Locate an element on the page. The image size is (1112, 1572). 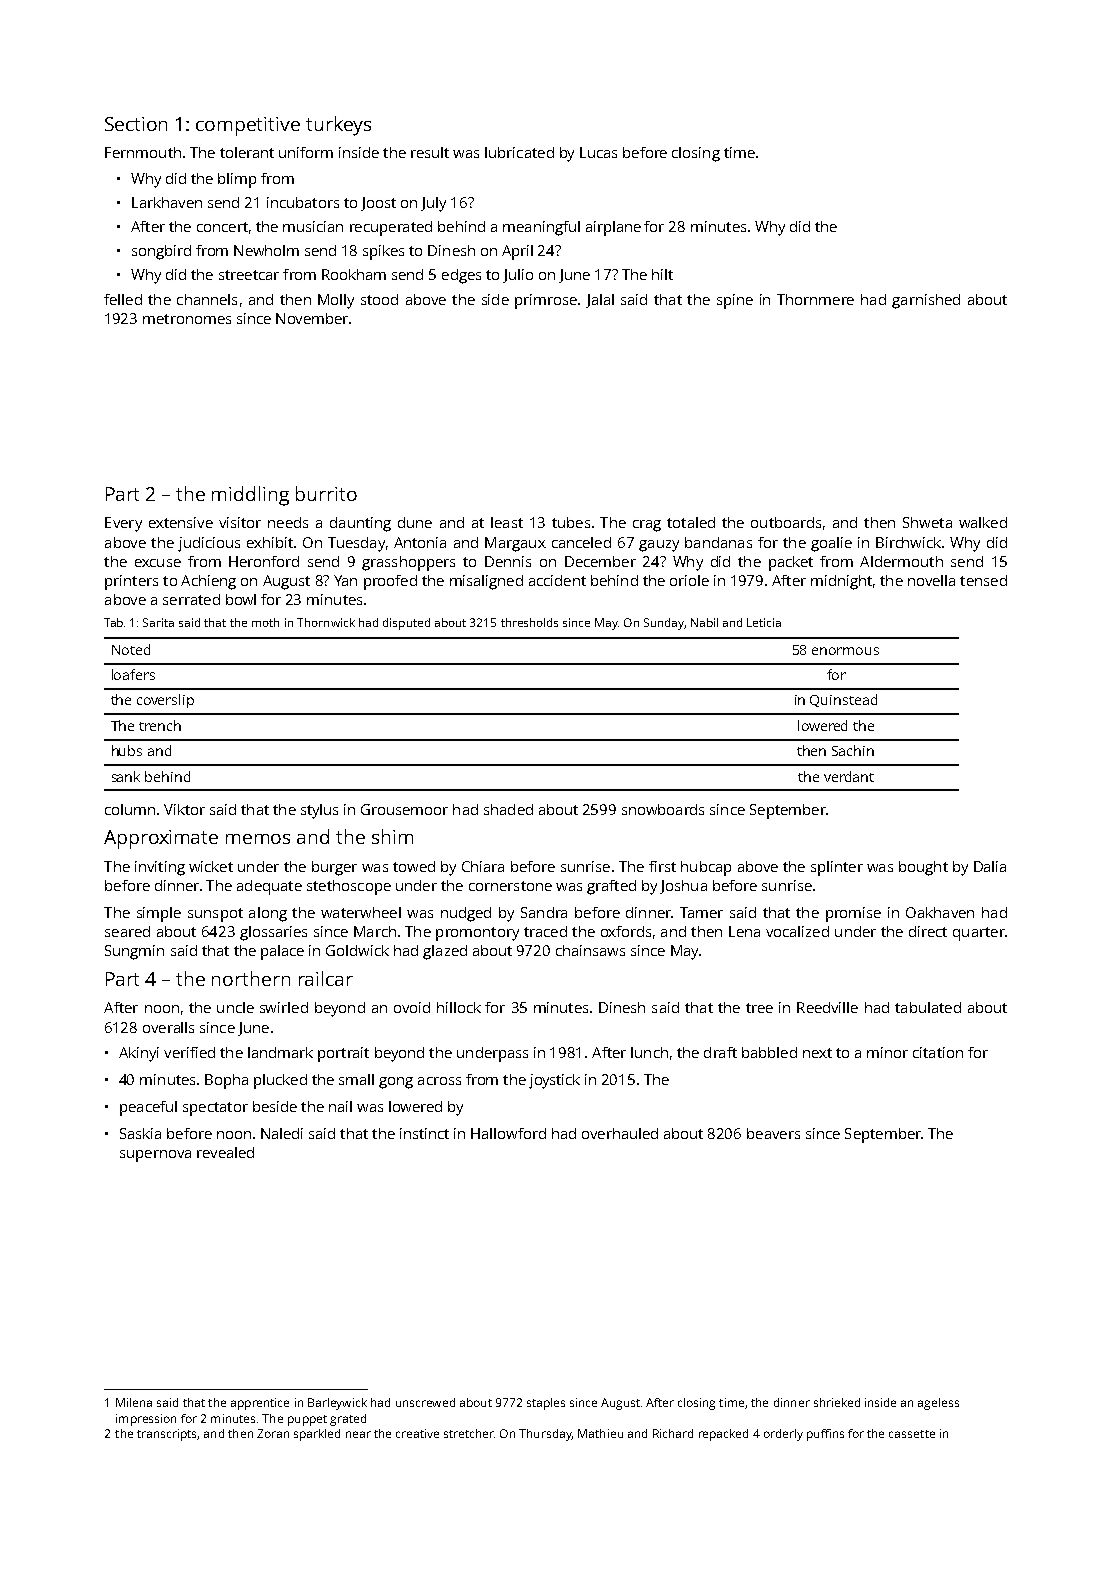
Larkhaven is located at coordinates (167, 202).
